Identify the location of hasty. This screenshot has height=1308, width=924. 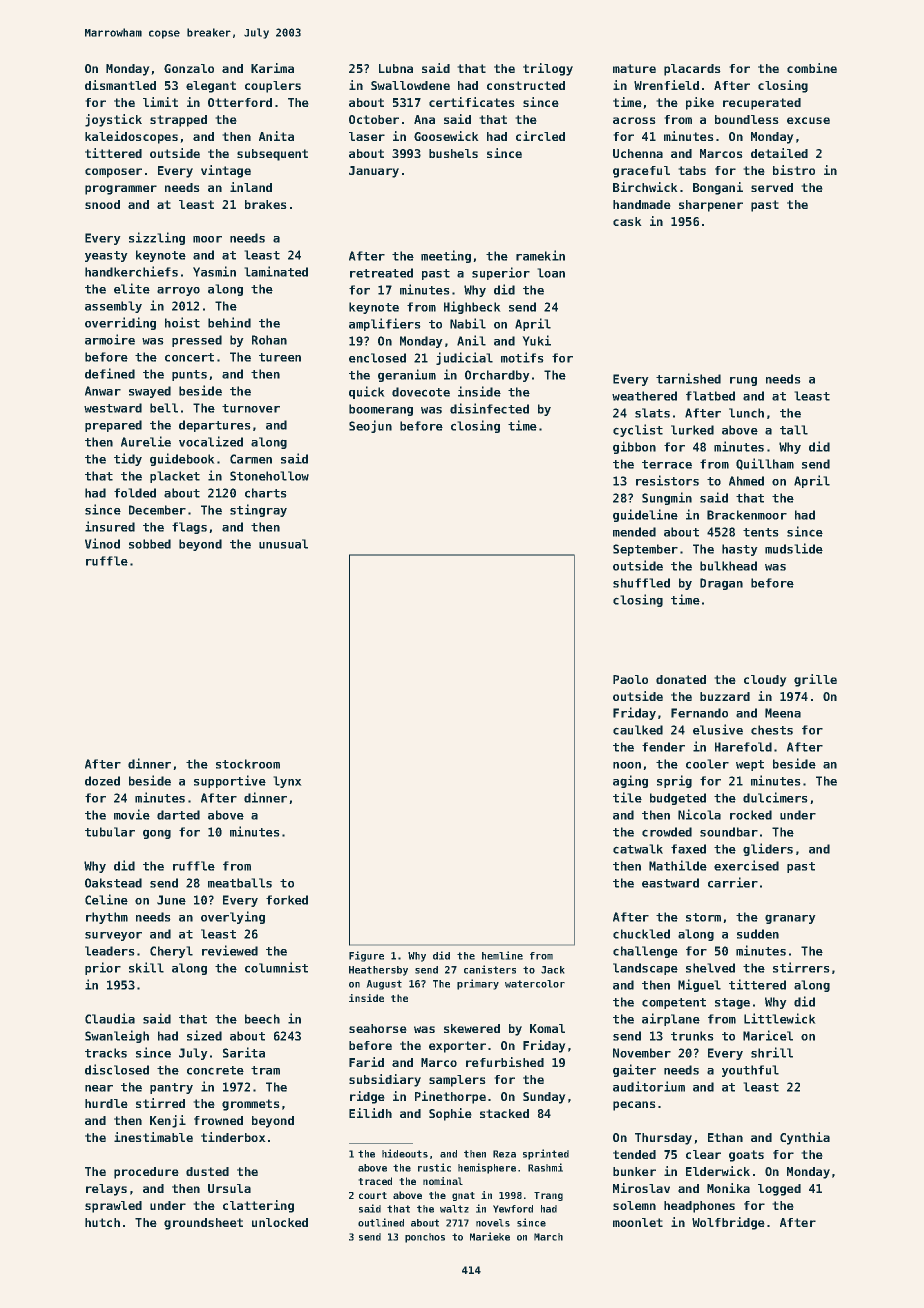
(739, 550).
